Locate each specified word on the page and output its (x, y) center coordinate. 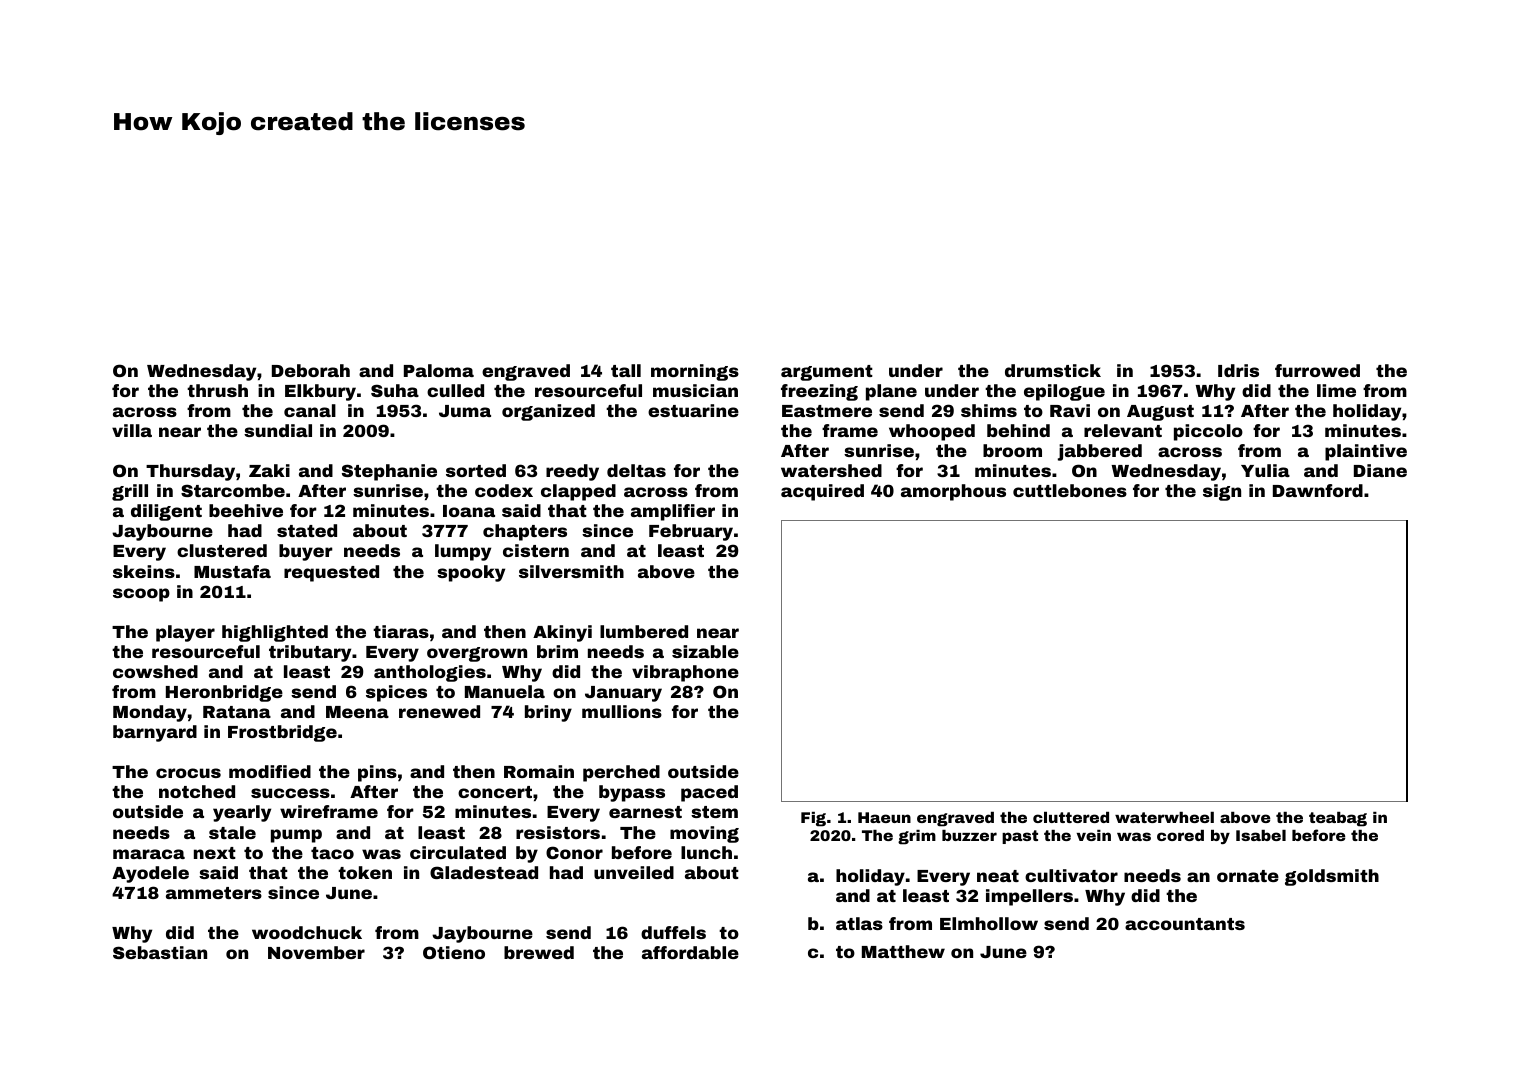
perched (621, 773)
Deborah (311, 370)
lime (1336, 390)
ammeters (214, 893)
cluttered (1071, 817)
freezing (819, 392)
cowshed (155, 671)
